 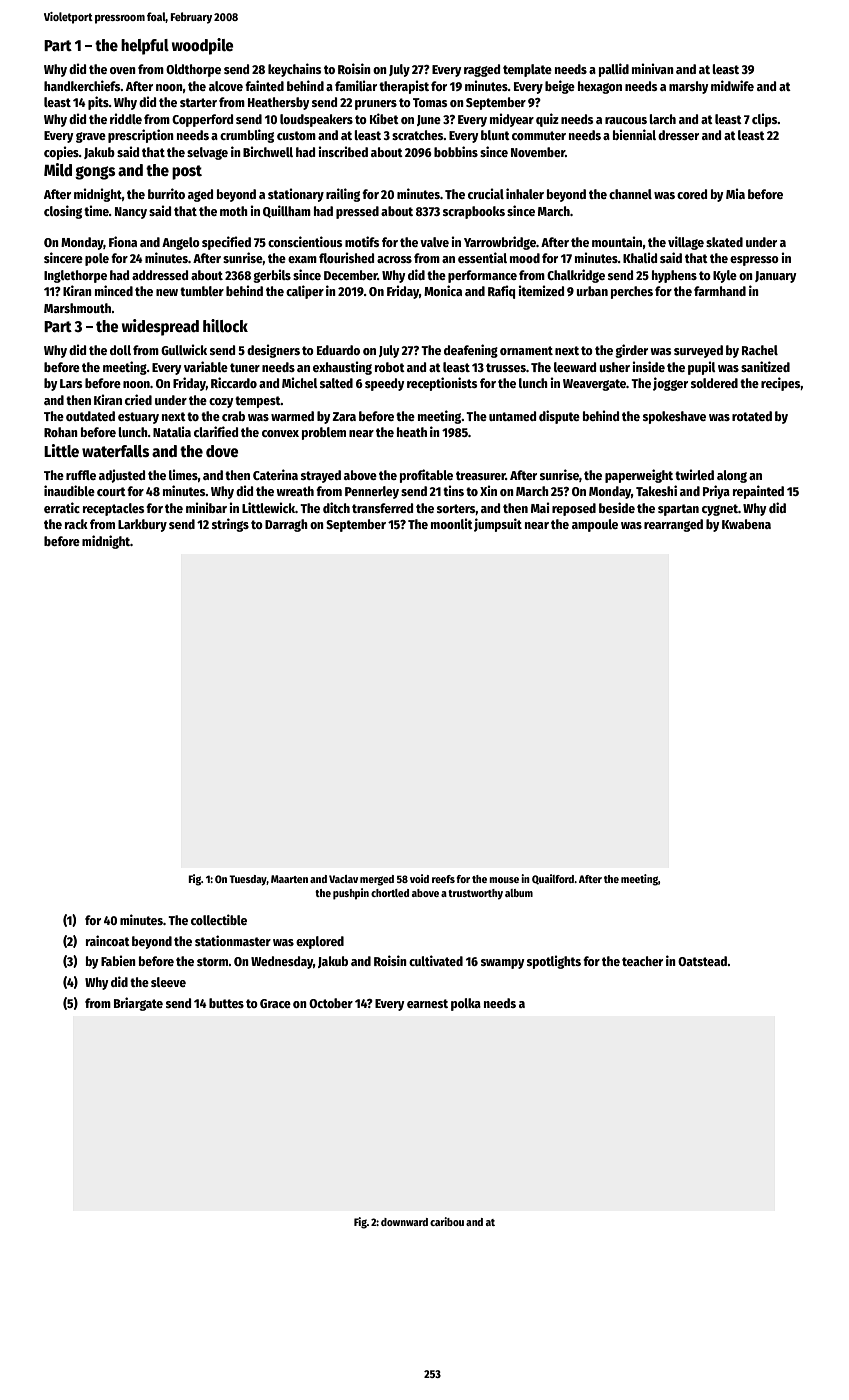 What do you see at coordinates (430, 102) in the screenshot?
I see `Tomas` at bounding box center [430, 102].
